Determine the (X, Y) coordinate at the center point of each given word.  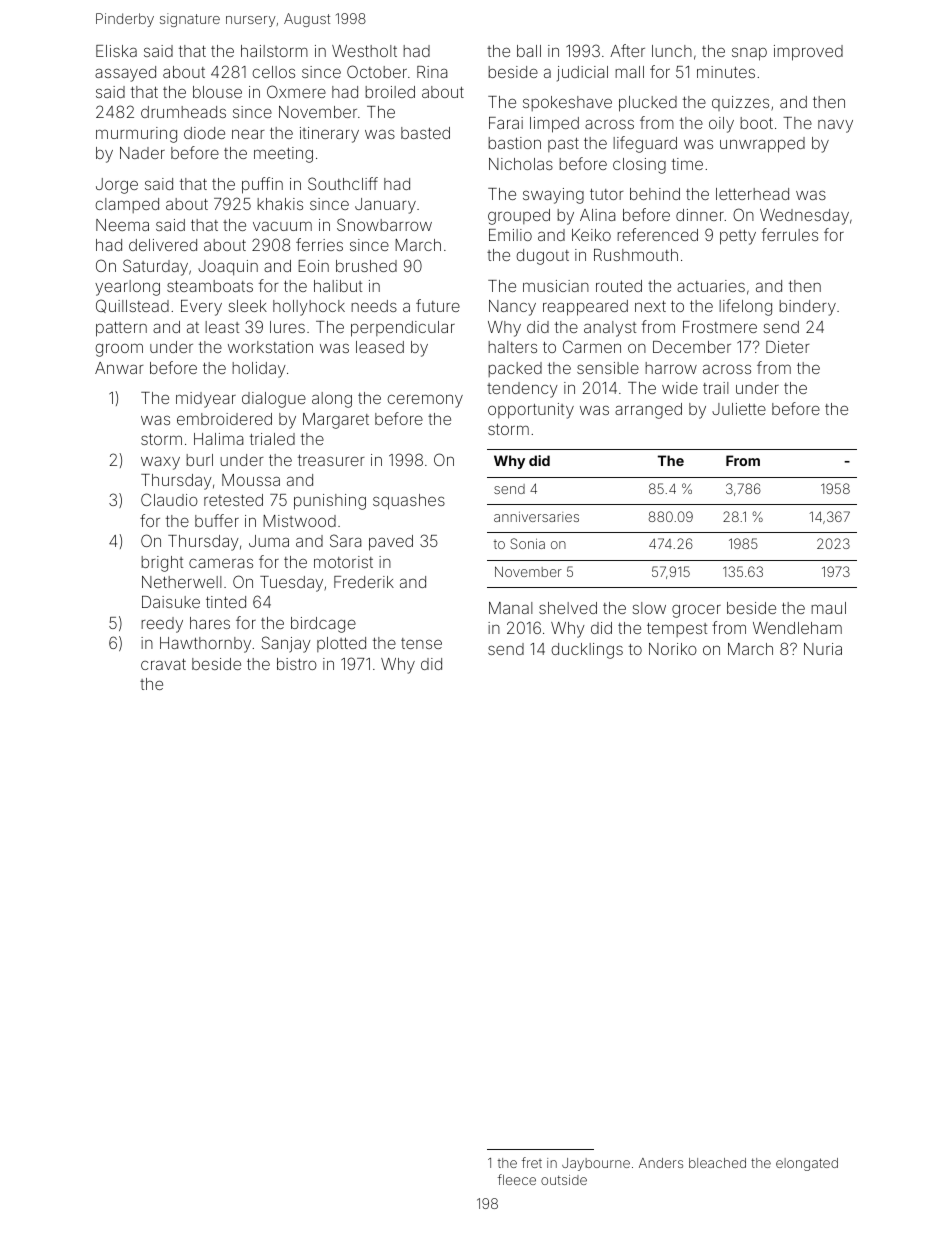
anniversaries (536, 517)
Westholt (364, 51)
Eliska (116, 51)
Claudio (169, 499)
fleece (517, 1179)
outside (564, 1180)
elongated (807, 1164)
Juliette (739, 409)
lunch (672, 51)
